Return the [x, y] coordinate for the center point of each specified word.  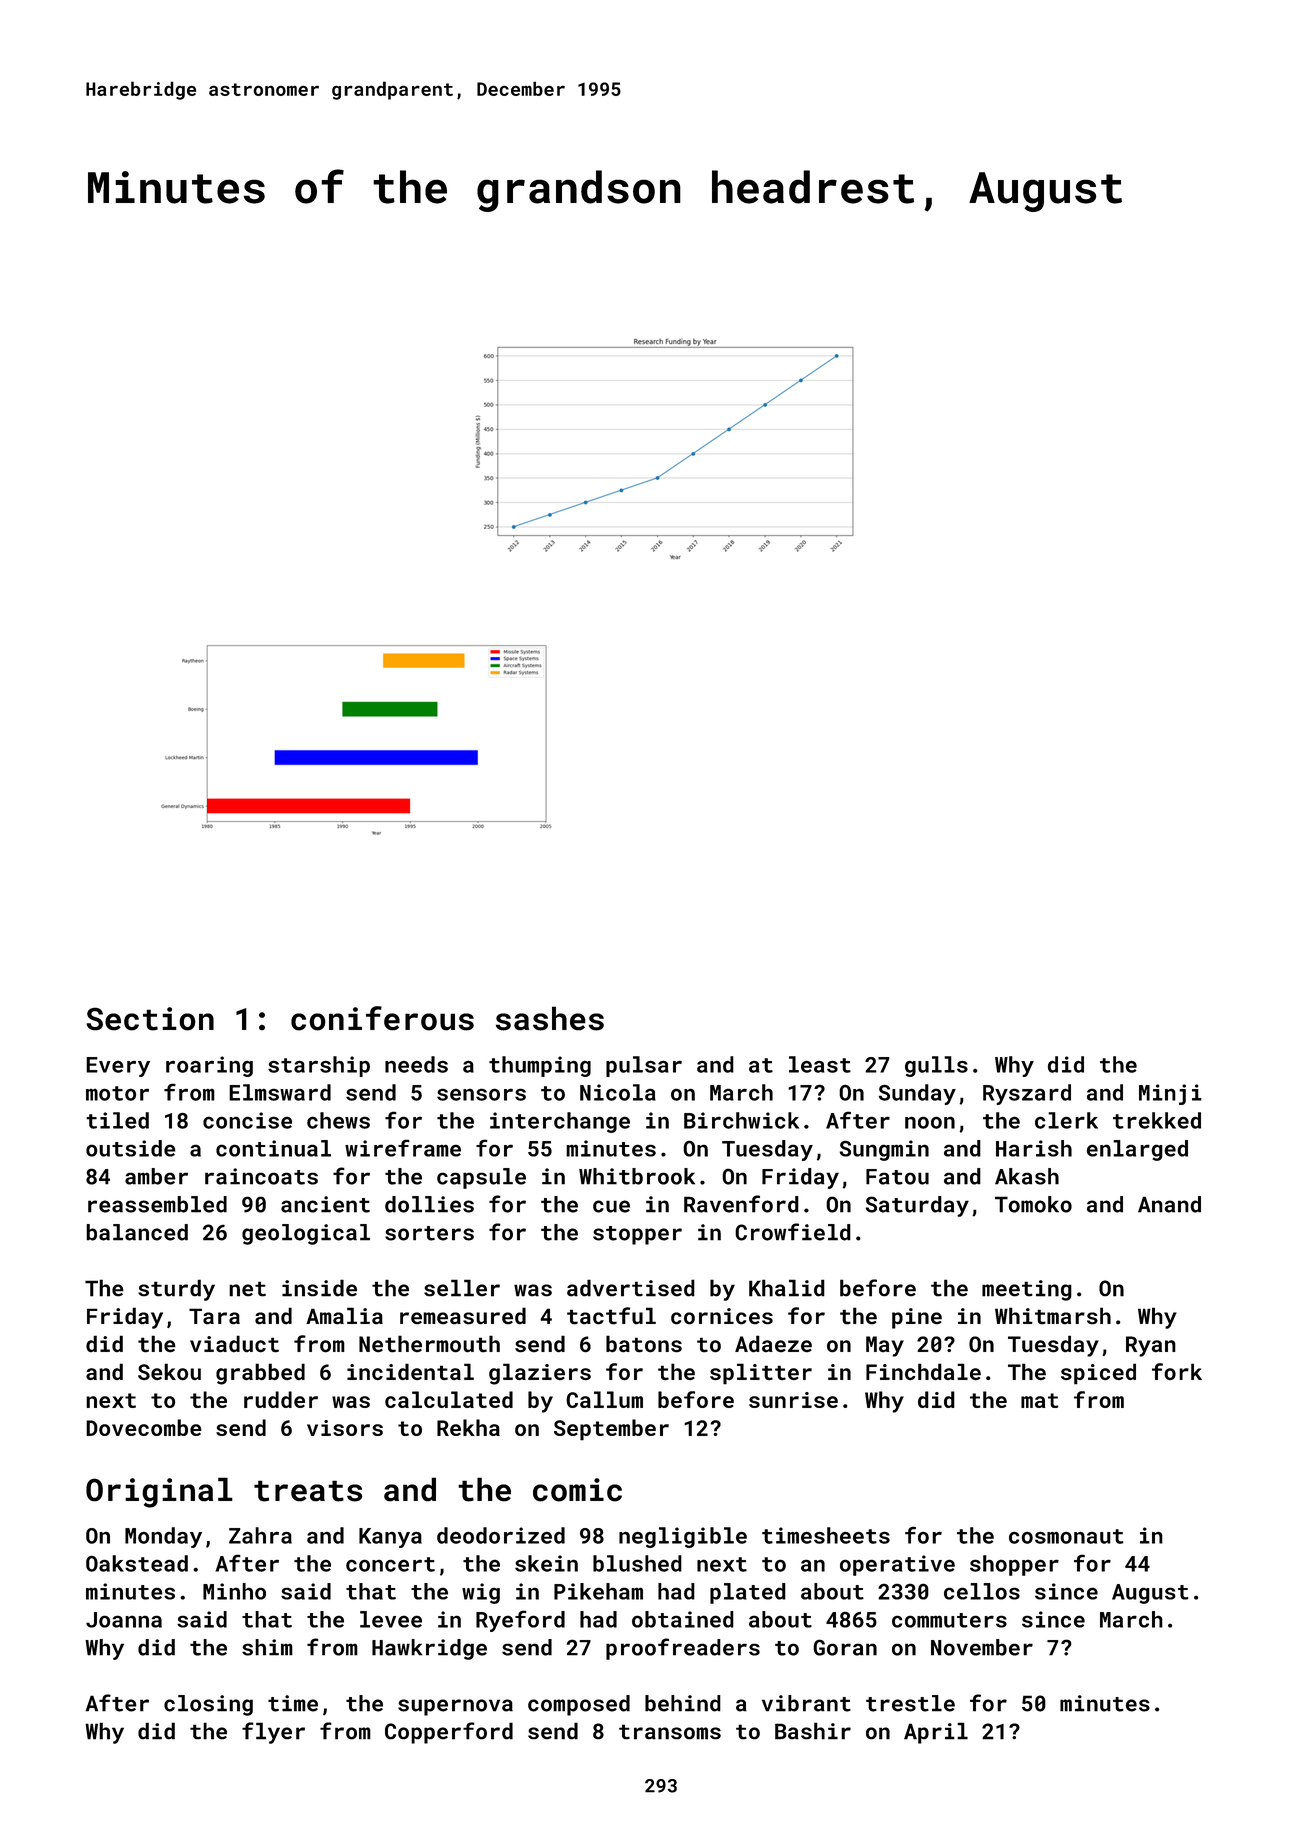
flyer [273, 1733]
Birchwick [741, 1120]
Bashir [813, 1731]
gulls [936, 1066]
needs [416, 1064]
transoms [670, 1732]
